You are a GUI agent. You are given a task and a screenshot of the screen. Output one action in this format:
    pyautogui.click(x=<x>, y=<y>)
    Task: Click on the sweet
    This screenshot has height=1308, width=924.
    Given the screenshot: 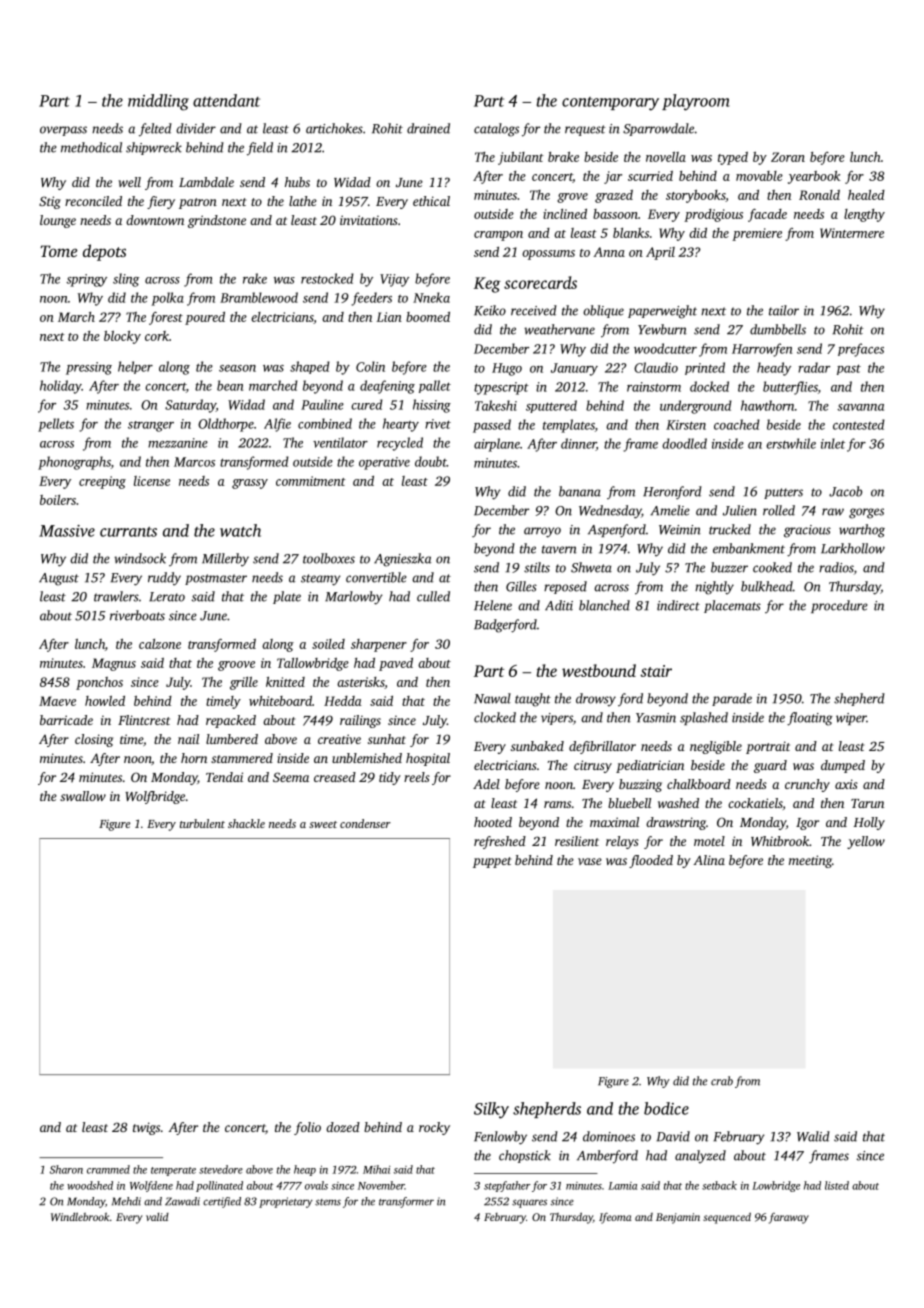 What is the action you would take?
    pyautogui.click(x=323, y=824)
